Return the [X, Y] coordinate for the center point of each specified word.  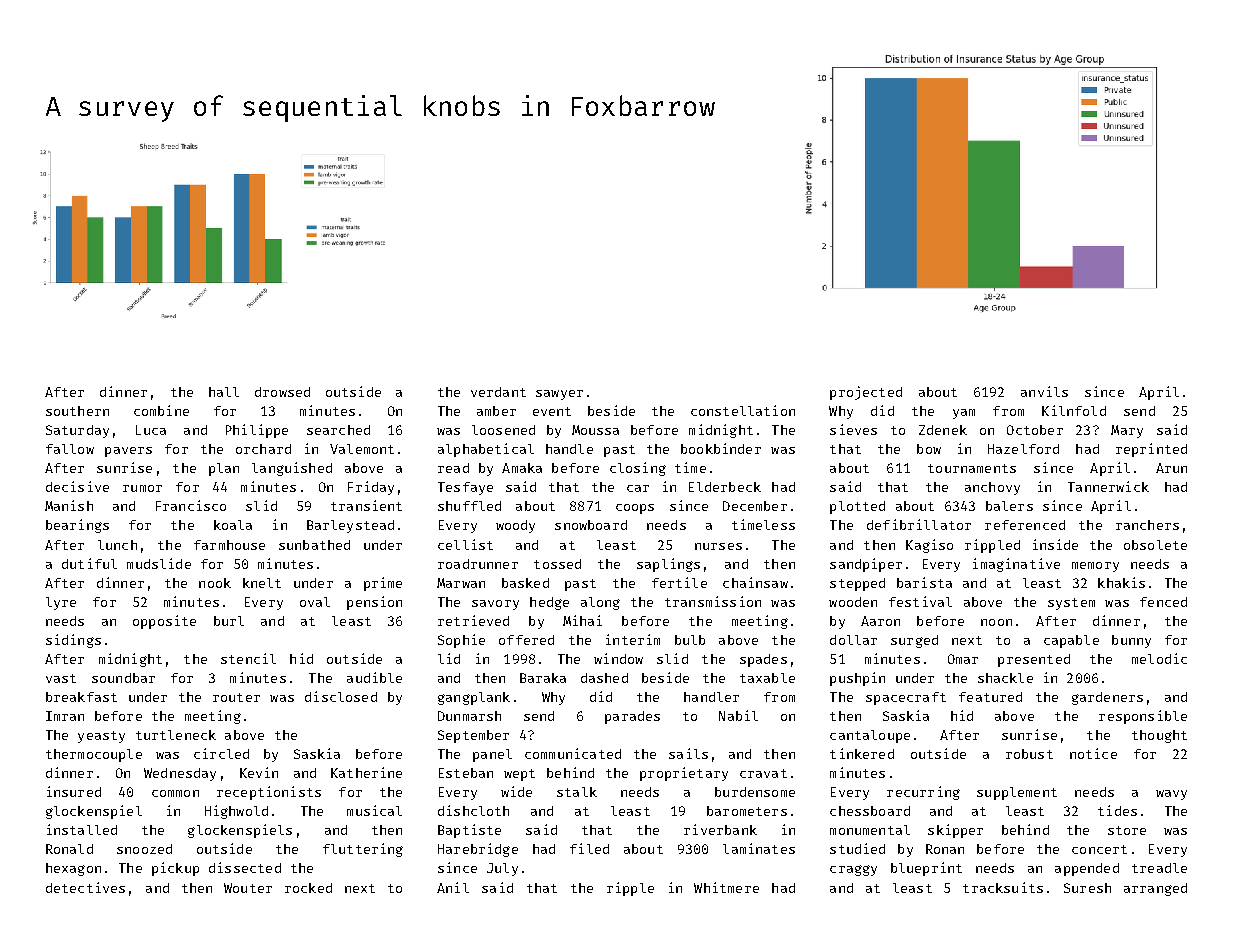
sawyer [559, 395]
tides [1117, 810]
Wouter [248, 888]
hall [224, 392]
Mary [1127, 431]
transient [366, 505]
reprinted [1151, 450]
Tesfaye [465, 488]
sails [688, 753]
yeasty [101, 737]
